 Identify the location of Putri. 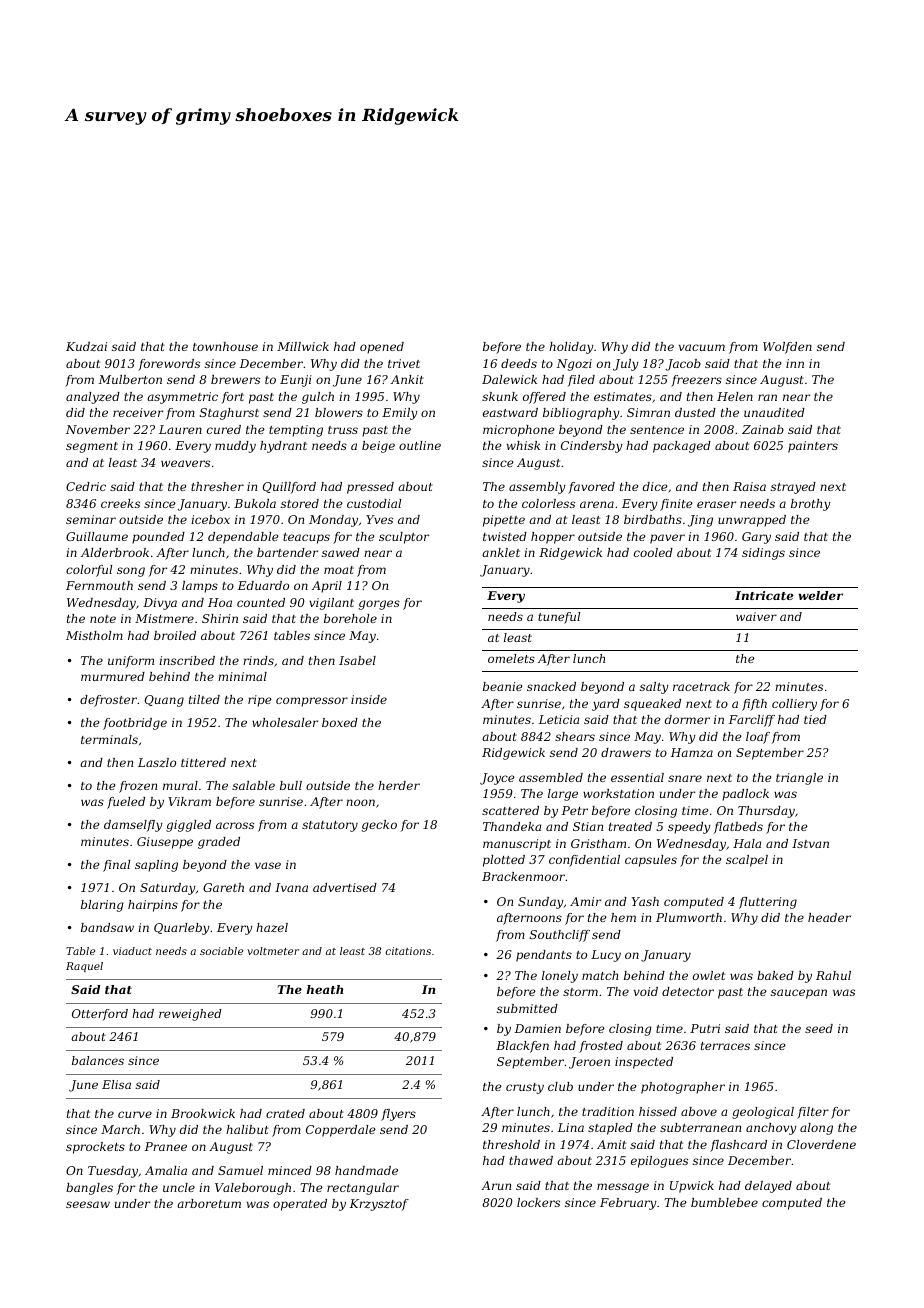
(705, 1028).
